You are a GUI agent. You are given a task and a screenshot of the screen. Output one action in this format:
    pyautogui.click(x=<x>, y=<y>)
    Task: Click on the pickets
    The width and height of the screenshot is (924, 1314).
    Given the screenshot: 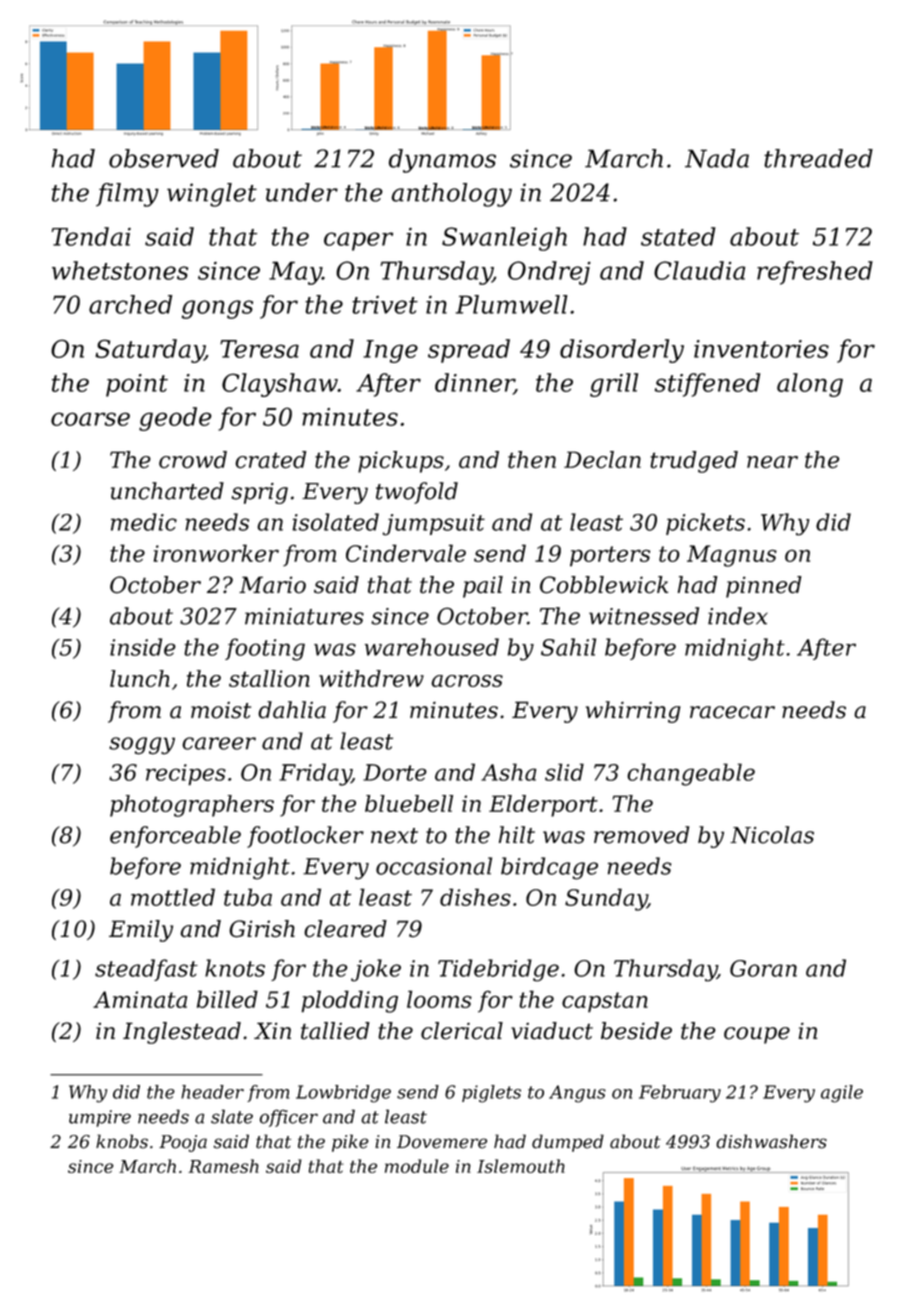 What is the action you would take?
    pyautogui.click(x=705, y=524)
